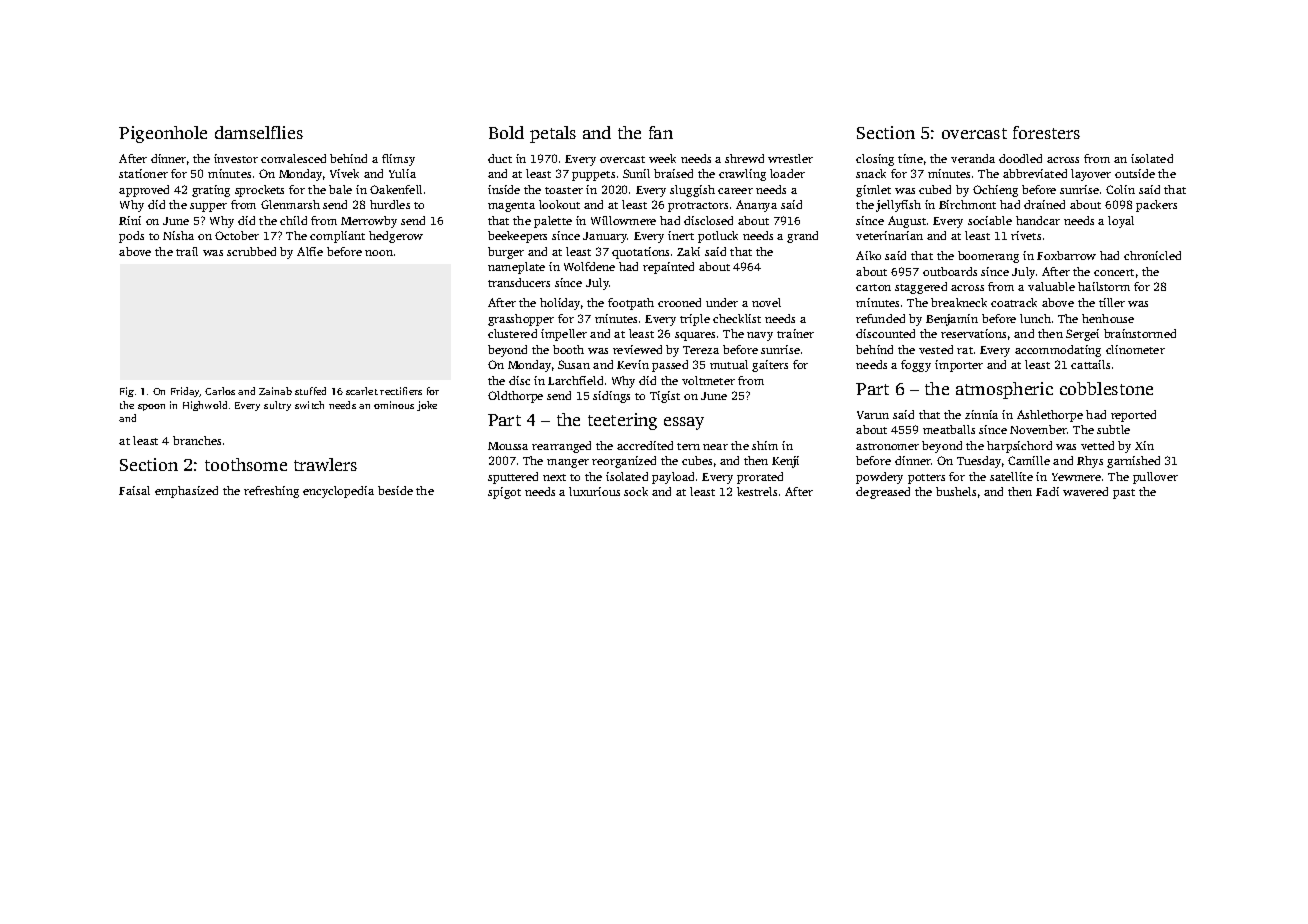  I want to click on Bold, so click(506, 132).
